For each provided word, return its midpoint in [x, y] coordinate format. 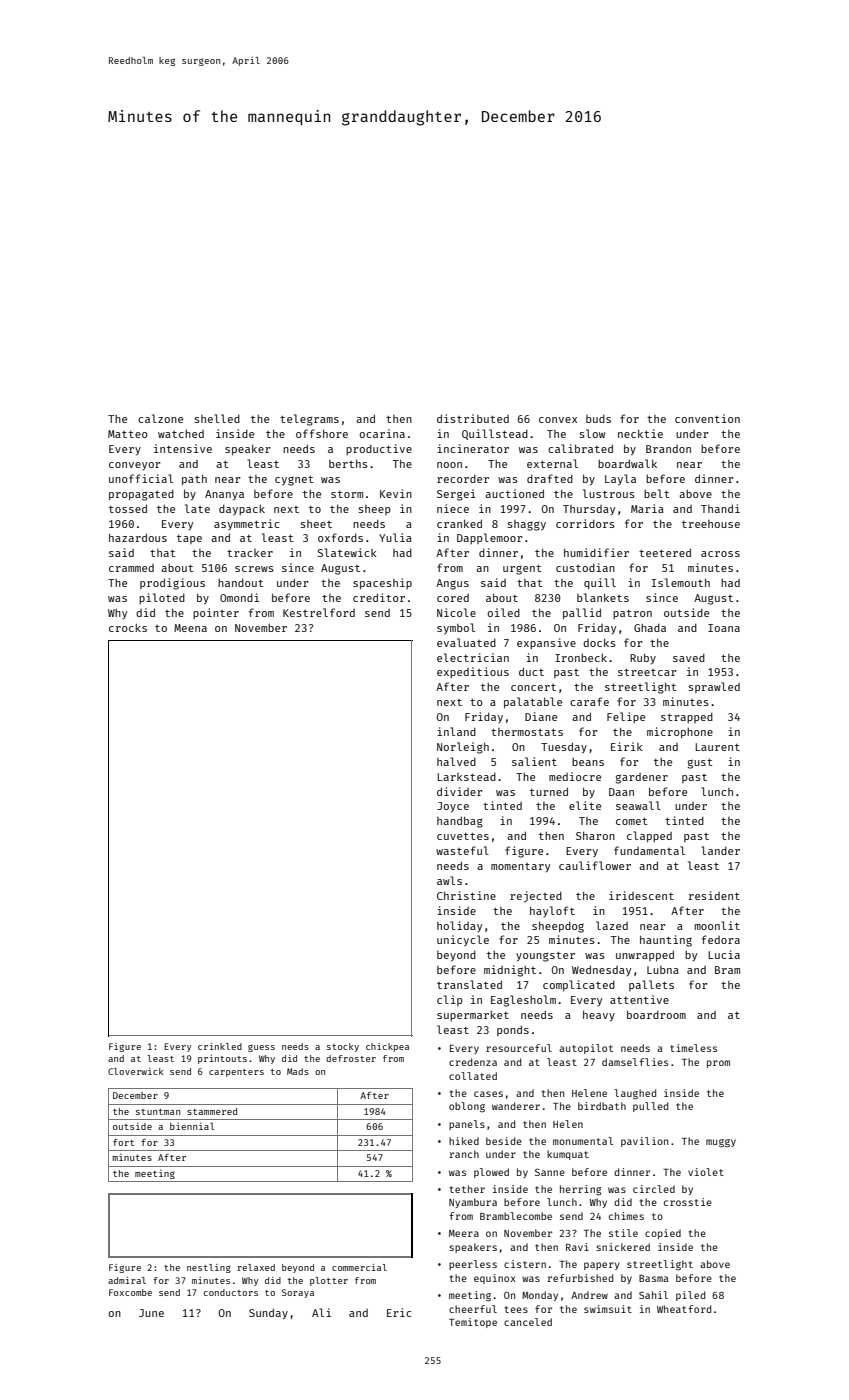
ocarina [382, 433]
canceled [528, 1322]
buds [598, 419]
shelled [217, 418]
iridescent [641, 895]
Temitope [473, 1323]
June [151, 1313]
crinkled [220, 1046]
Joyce [453, 807]
